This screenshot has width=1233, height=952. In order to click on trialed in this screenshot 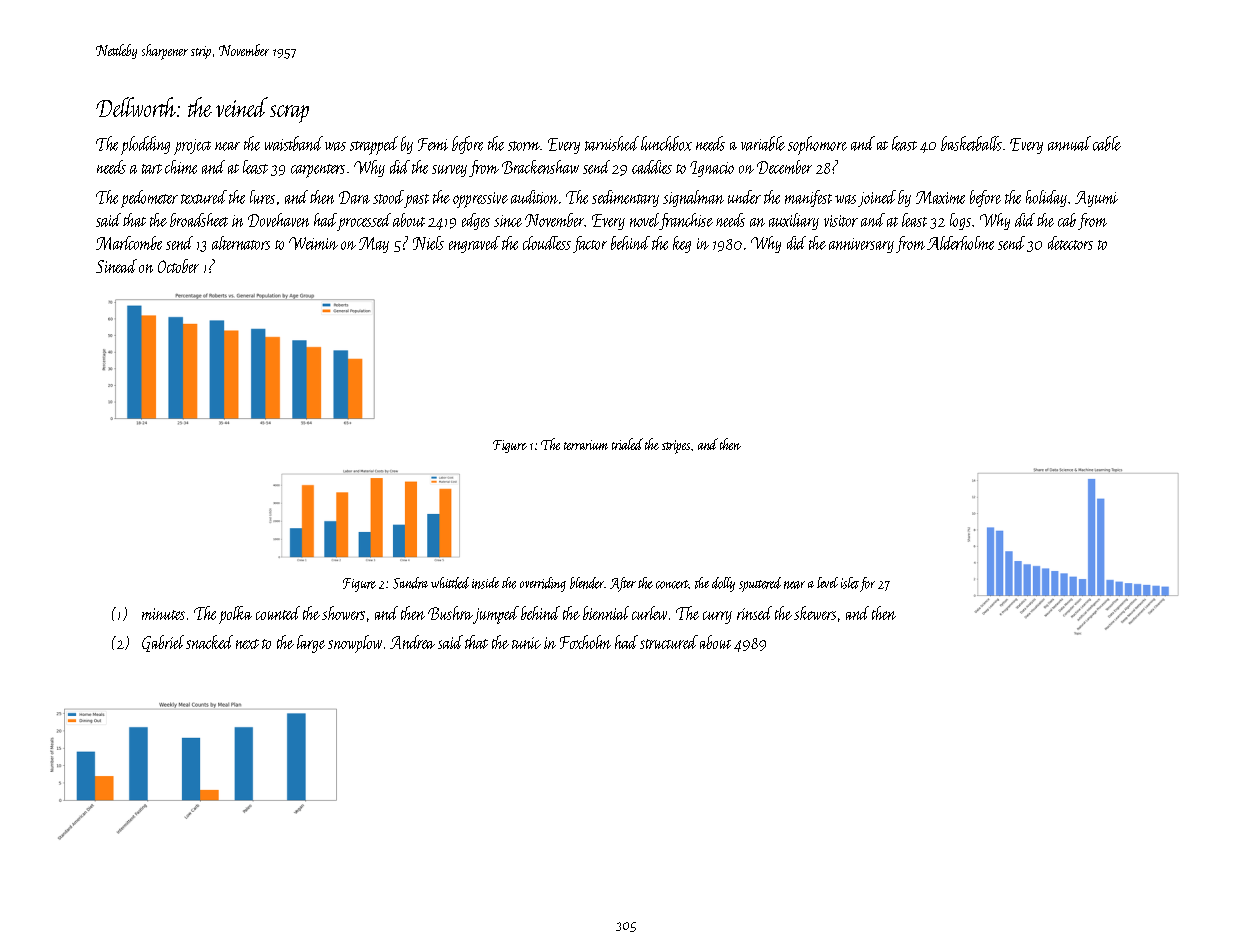, I will do `click(627, 444)`.
